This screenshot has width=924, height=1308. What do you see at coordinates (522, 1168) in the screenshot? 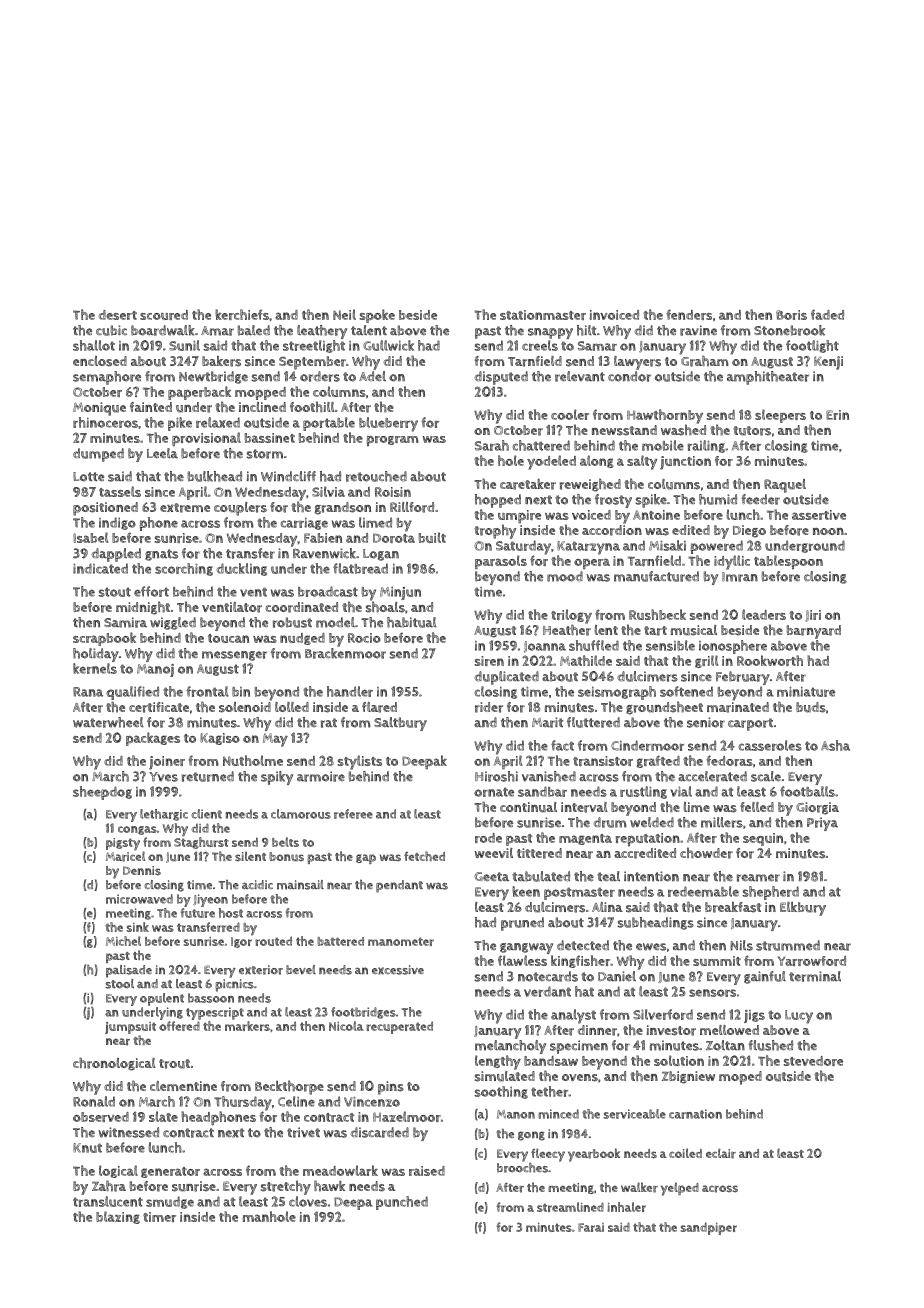
I see `brooches` at bounding box center [522, 1168].
